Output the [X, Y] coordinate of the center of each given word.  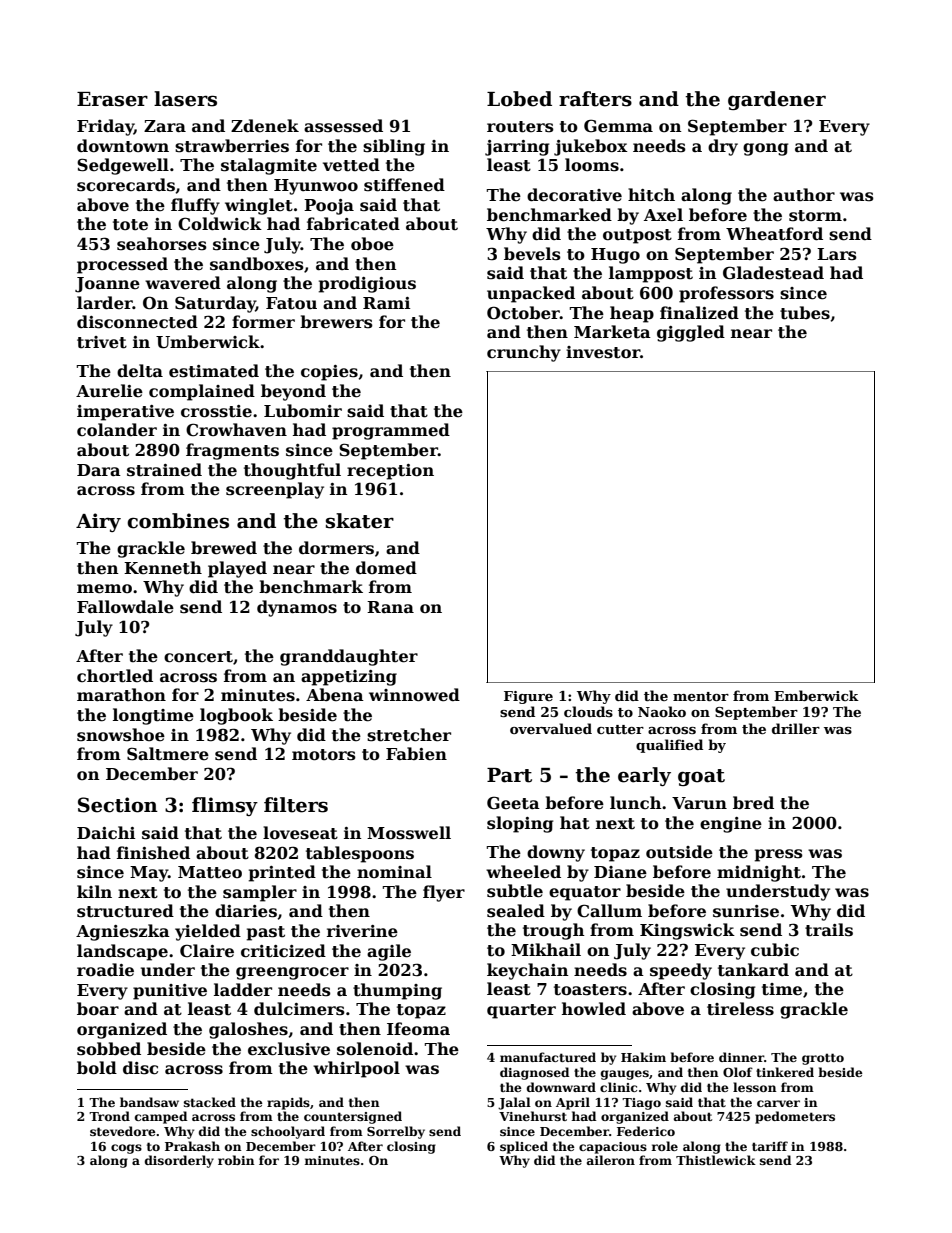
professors [726, 294]
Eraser [112, 99]
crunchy [524, 353]
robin [236, 1160]
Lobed [519, 99]
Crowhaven [236, 430]
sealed [516, 911]
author [804, 195]
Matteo [210, 872]
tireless [740, 1009]
